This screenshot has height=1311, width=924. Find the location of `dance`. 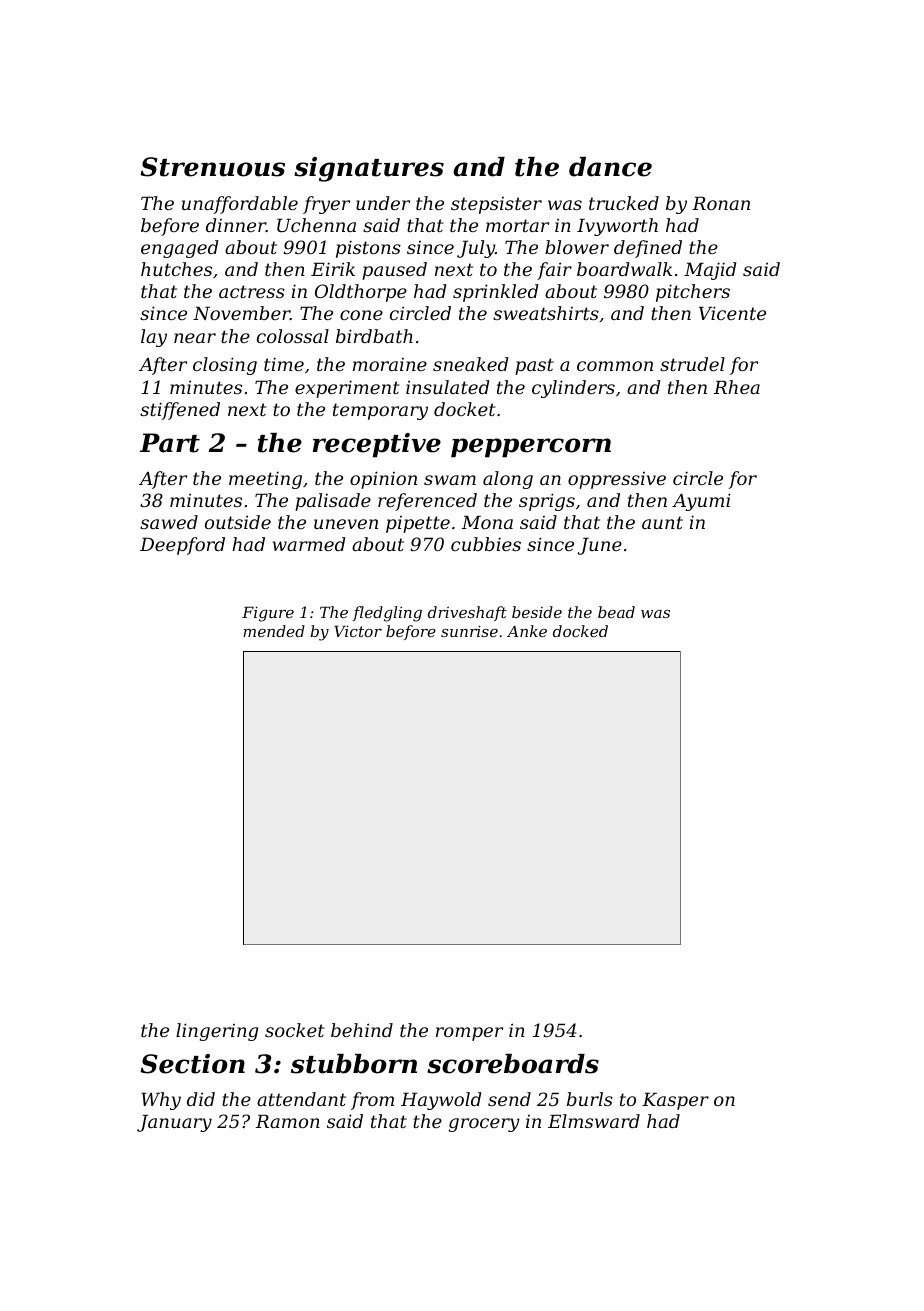

dance is located at coordinates (610, 167).
